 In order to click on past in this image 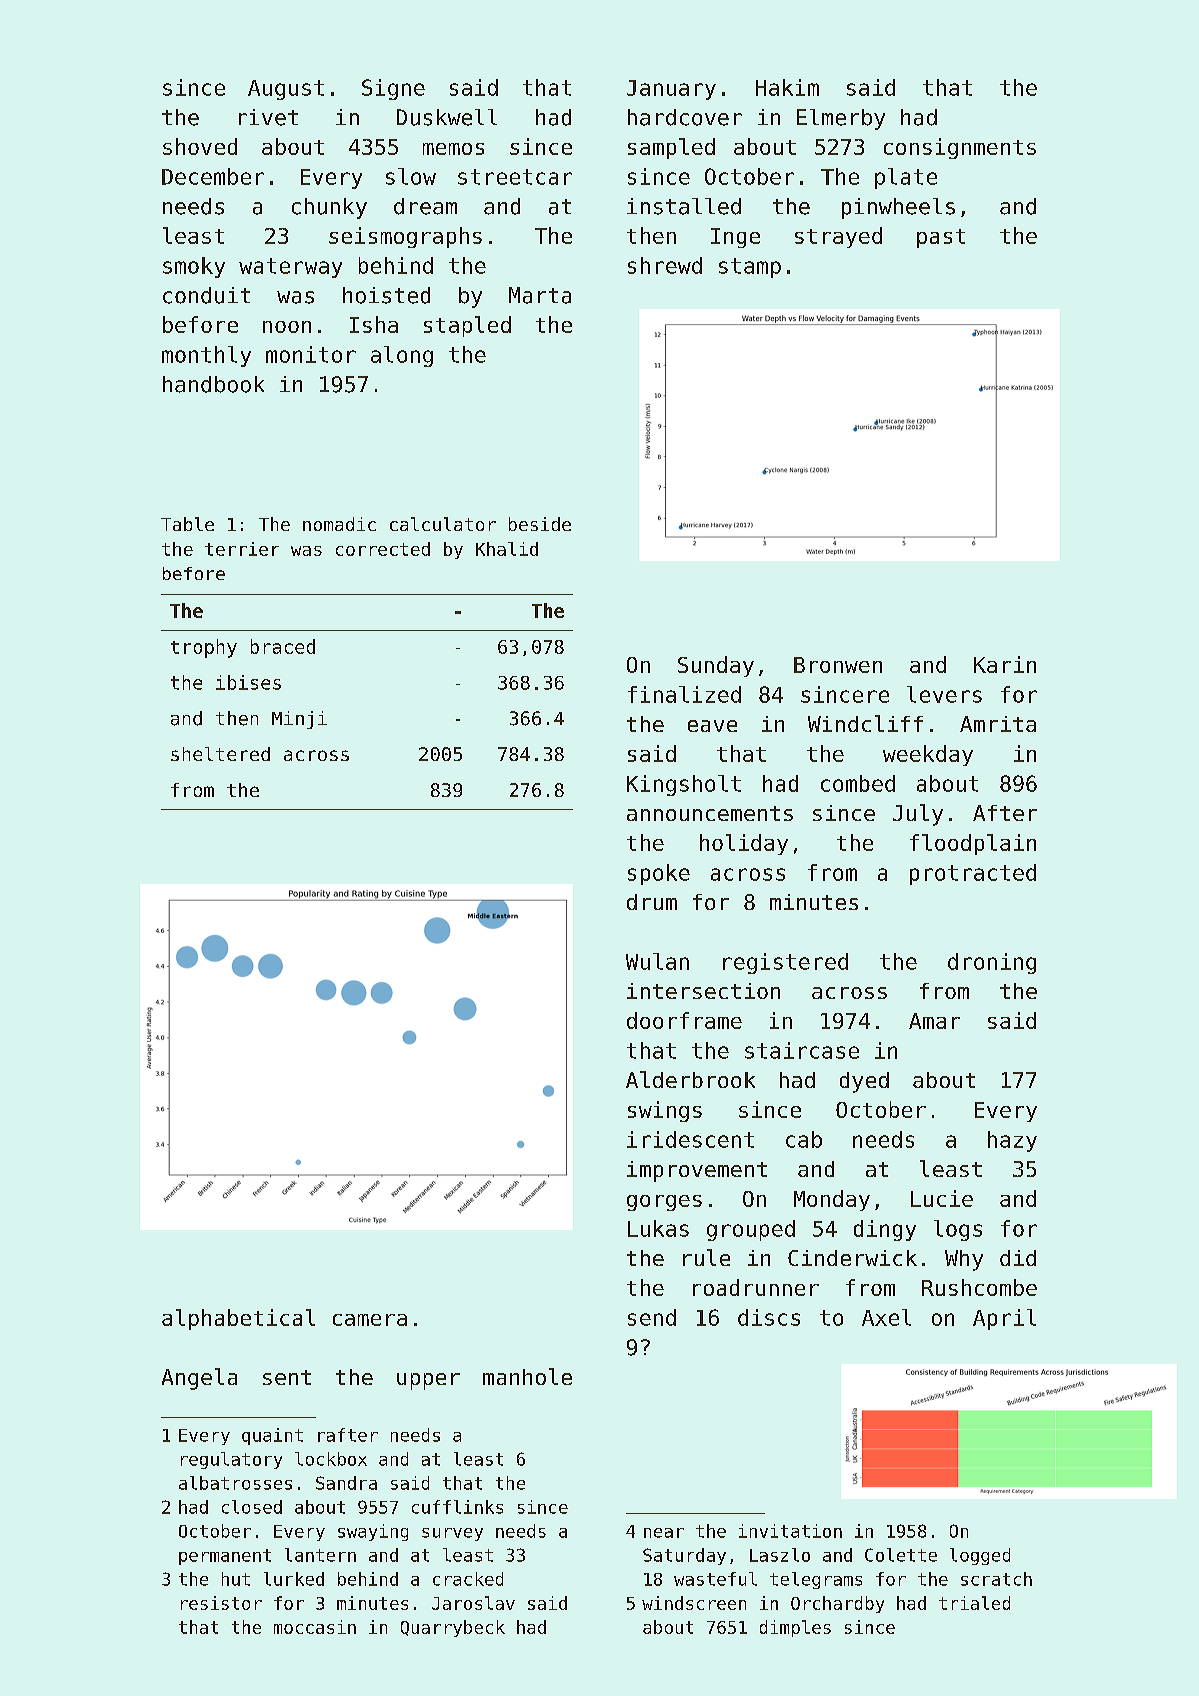, I will do `click(941, 238)`.
